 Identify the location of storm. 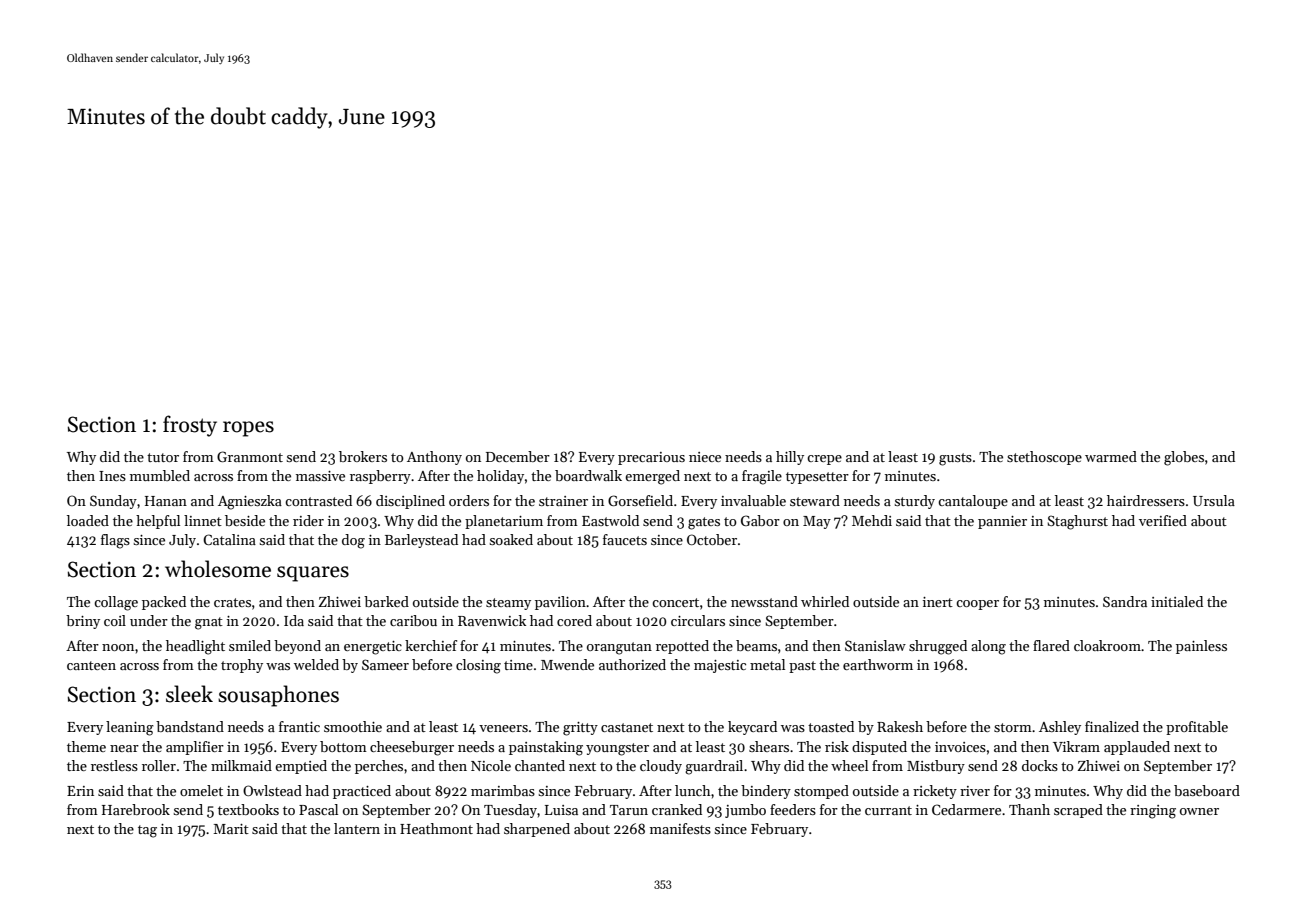
(1013, 727).
